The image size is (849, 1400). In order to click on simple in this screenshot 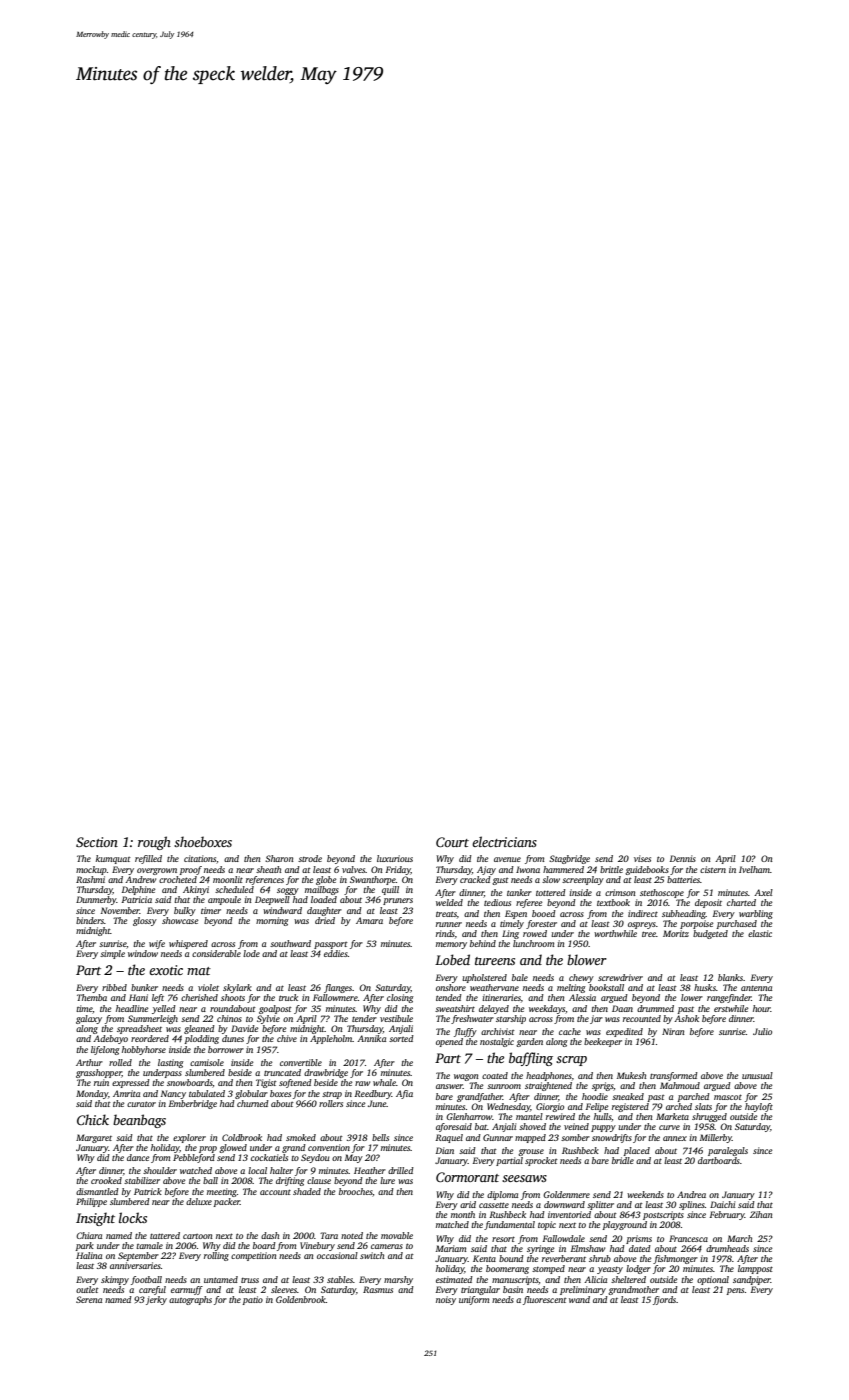, I will do `click(112, 954)`.
